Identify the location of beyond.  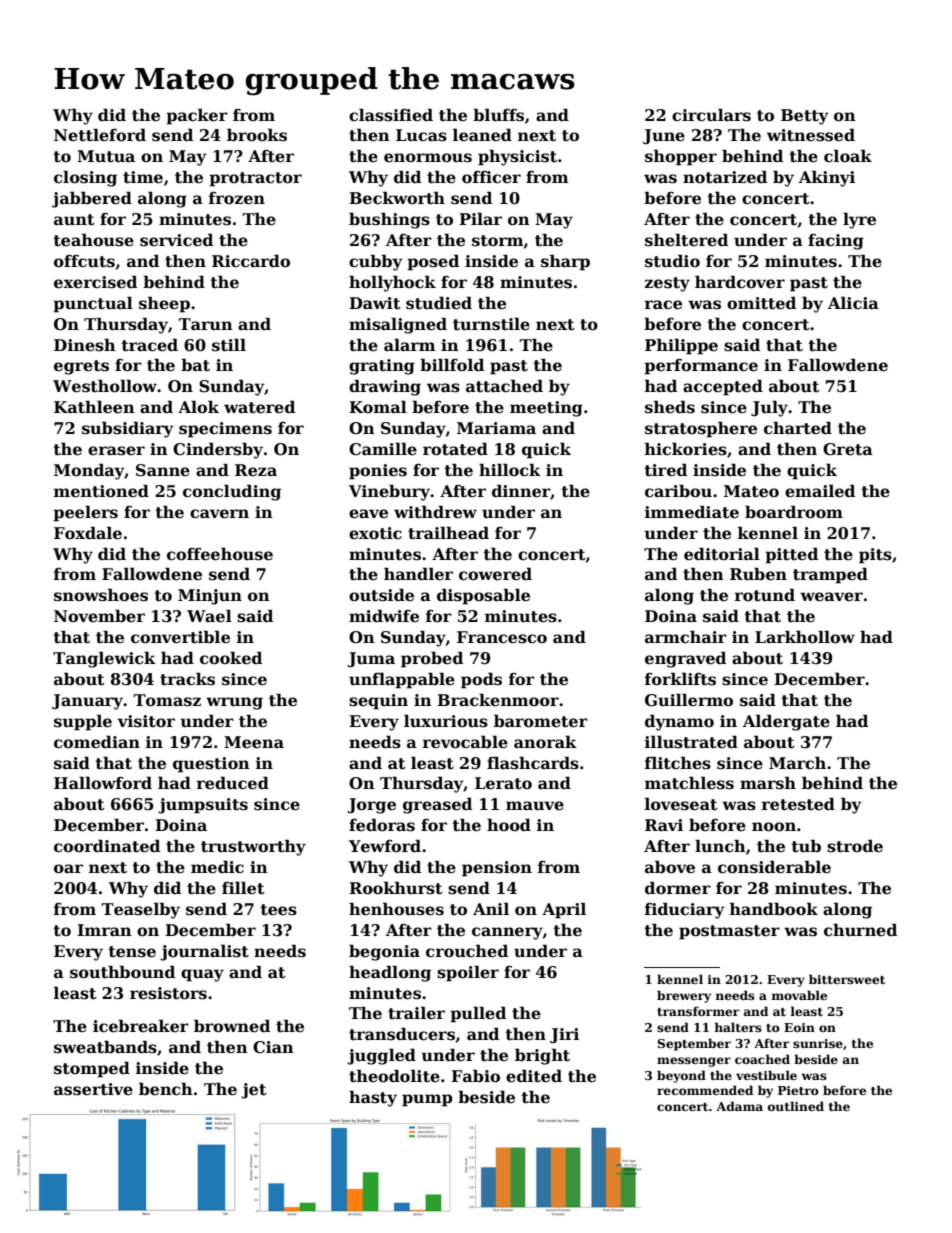
(681, 1076).
